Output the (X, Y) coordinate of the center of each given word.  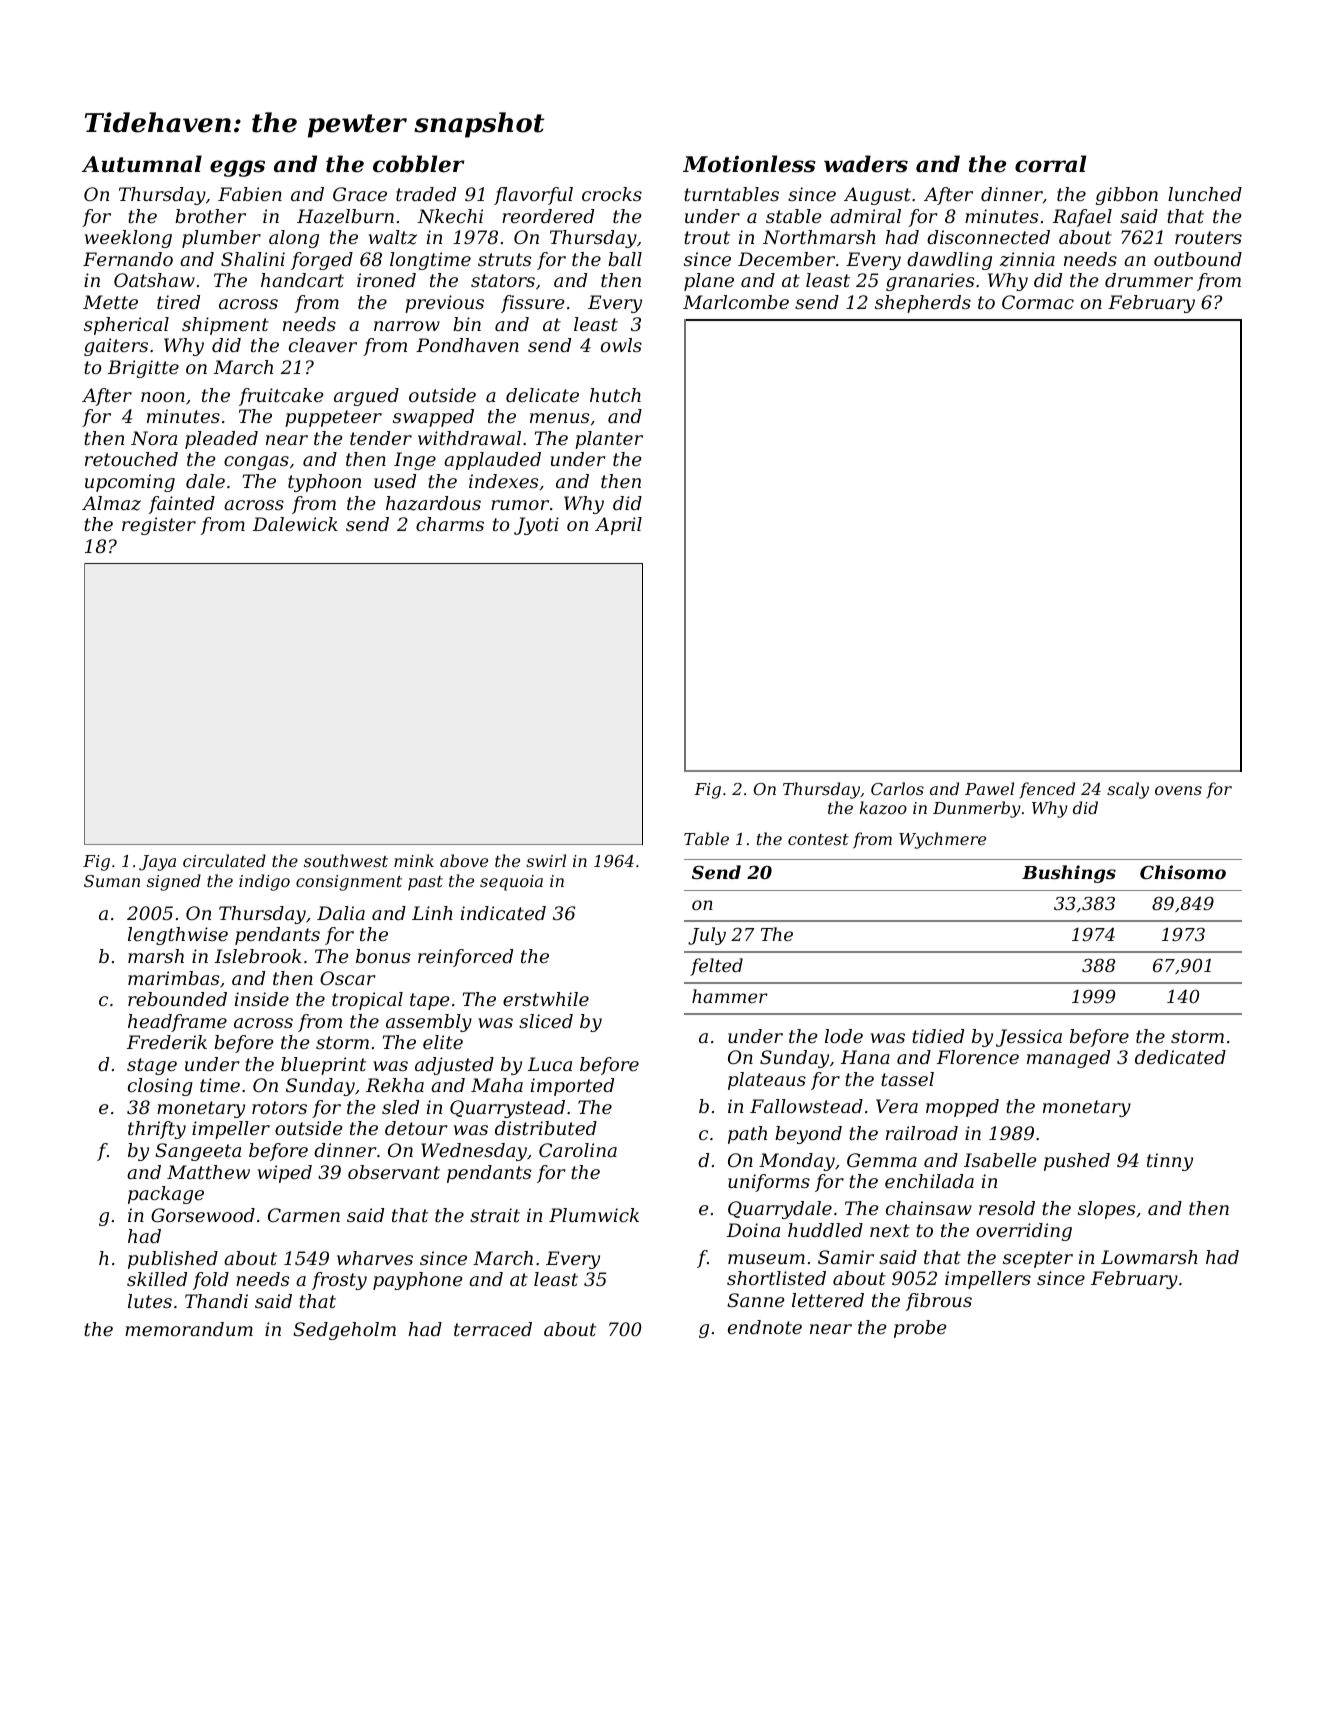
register (159, 526)
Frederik (167, 1042)
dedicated (1180, 1057)
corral (1050, 164)
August (877, 196)
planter (609, 440)
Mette (110, 302)
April (618, 526)
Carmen (304, 1215)
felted (716, 967)
